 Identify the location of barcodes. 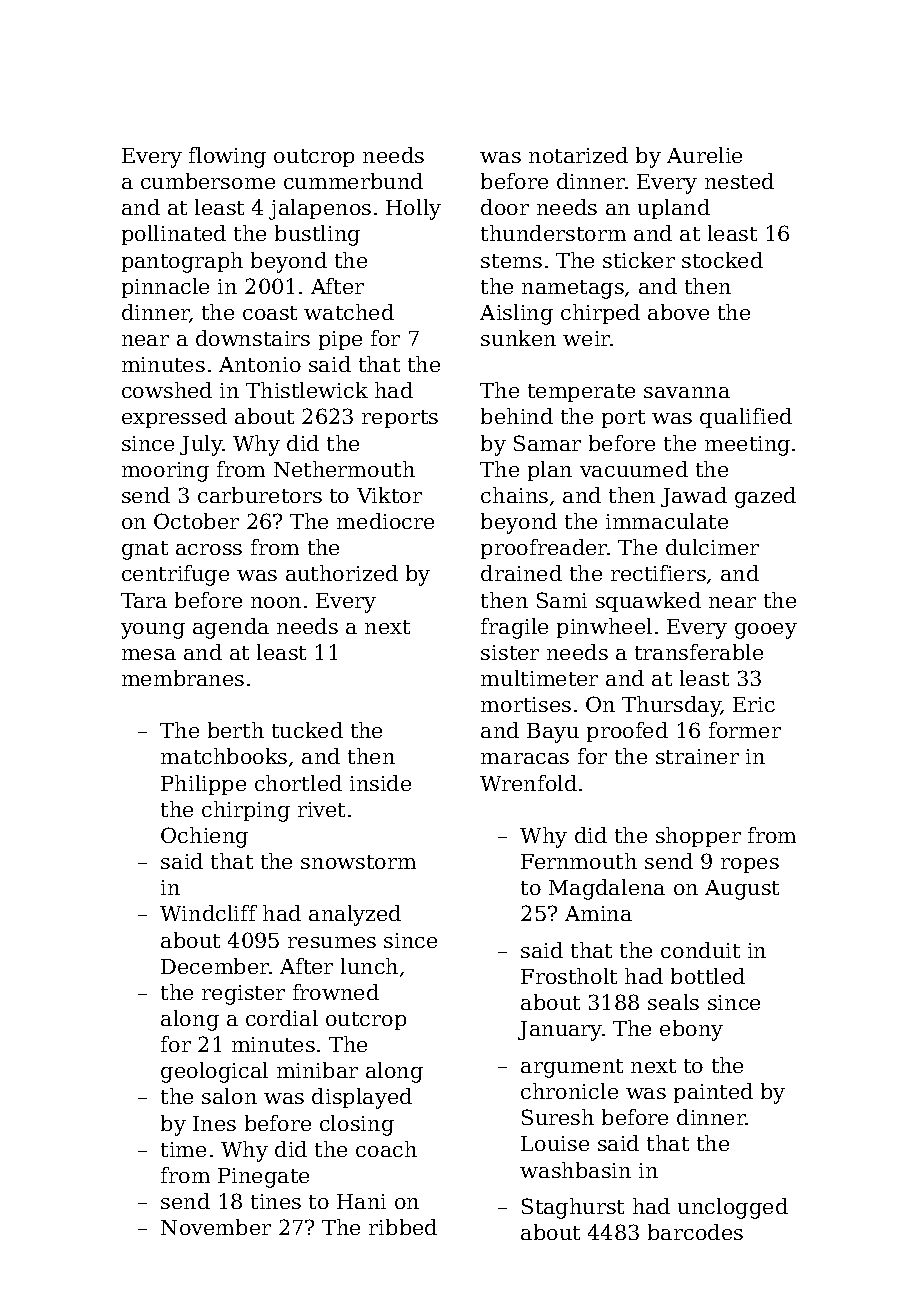
(695, 1232).
